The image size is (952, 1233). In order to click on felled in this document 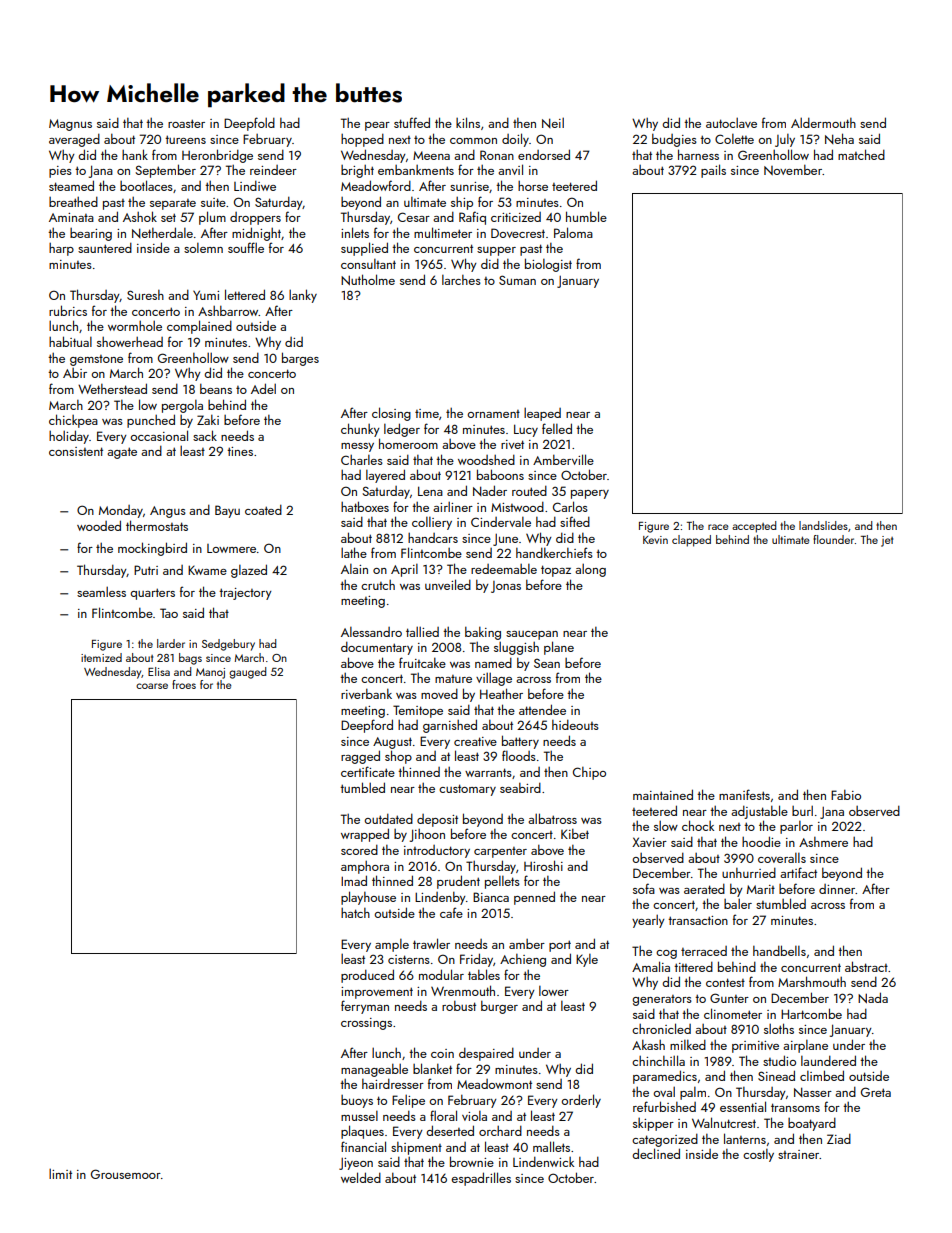, I will do `click(557, 428)`.
